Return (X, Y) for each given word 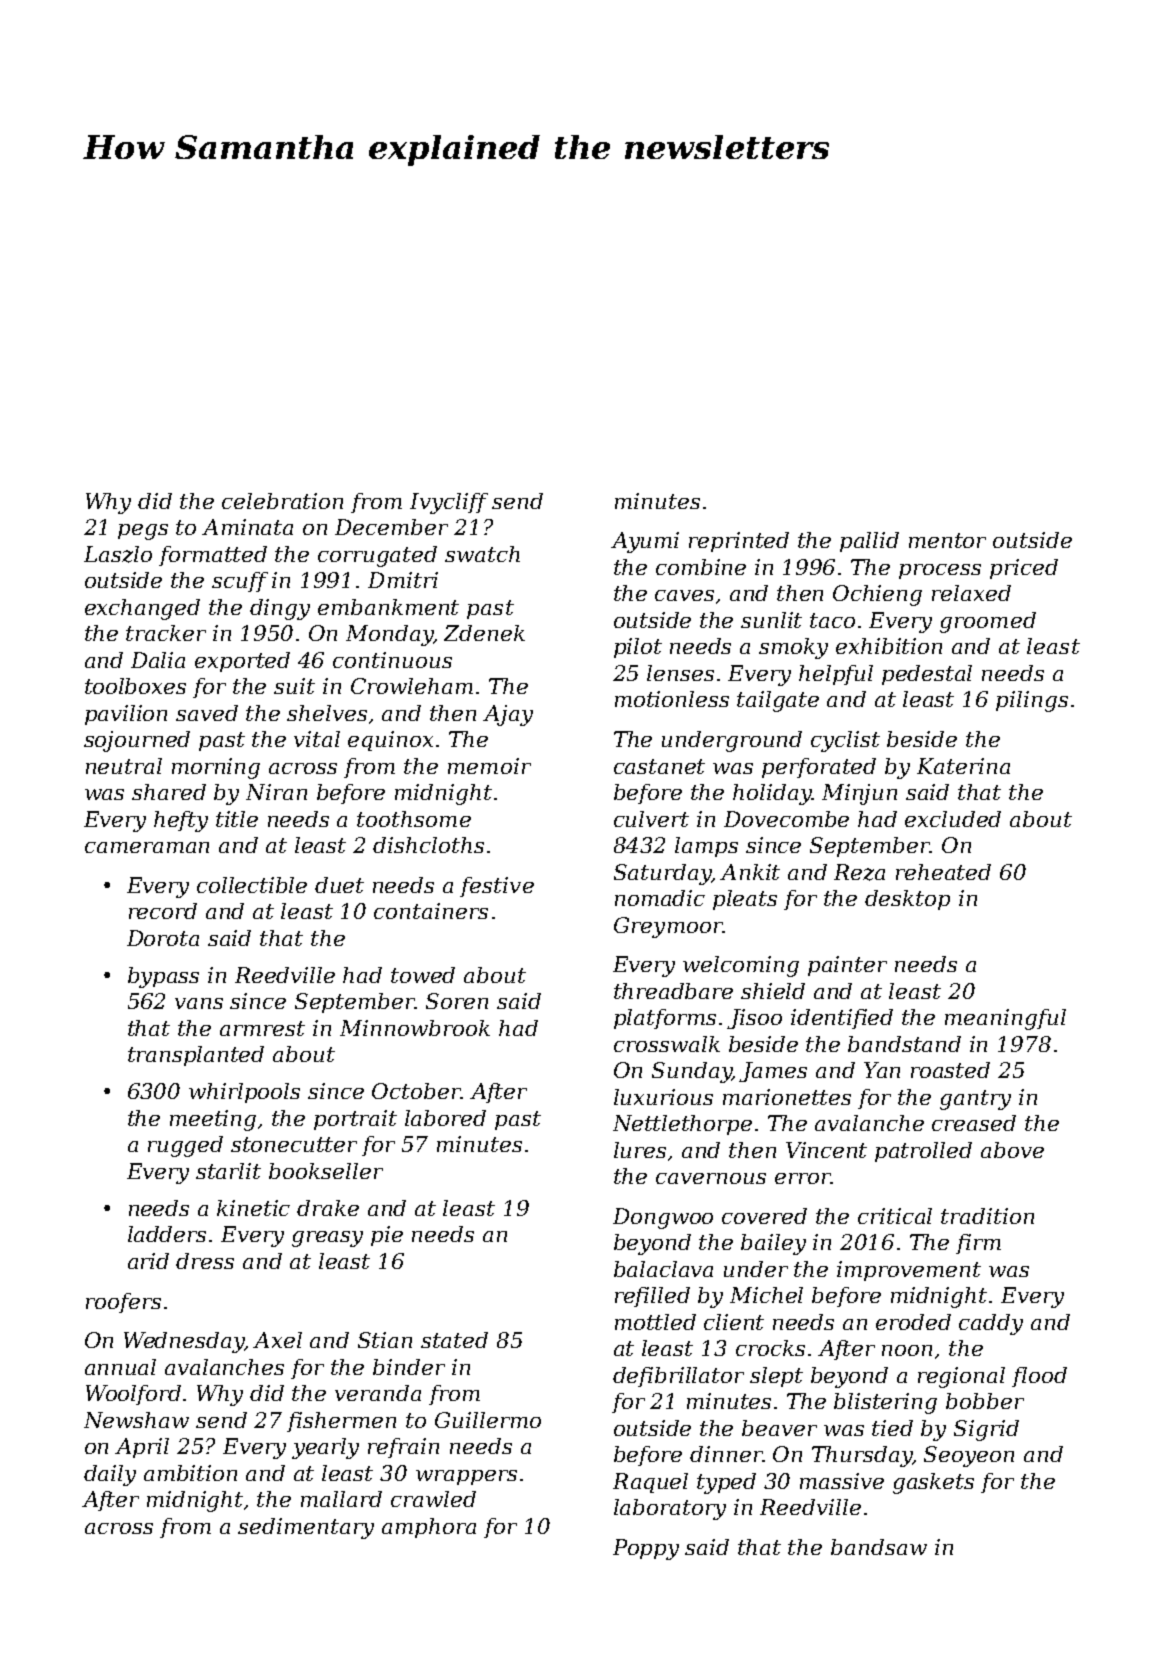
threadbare (673, 991)
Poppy (646, 1549)
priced (1024, 569)
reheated (943, 872)
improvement (909, 1271)
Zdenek (484, 633)
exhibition (889, 646)
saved (207, 713)
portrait (355, 1120)
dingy (280, 609)
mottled (655, 1322)
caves (684, 595)
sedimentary (306, 1528)
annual (120, 1367)
